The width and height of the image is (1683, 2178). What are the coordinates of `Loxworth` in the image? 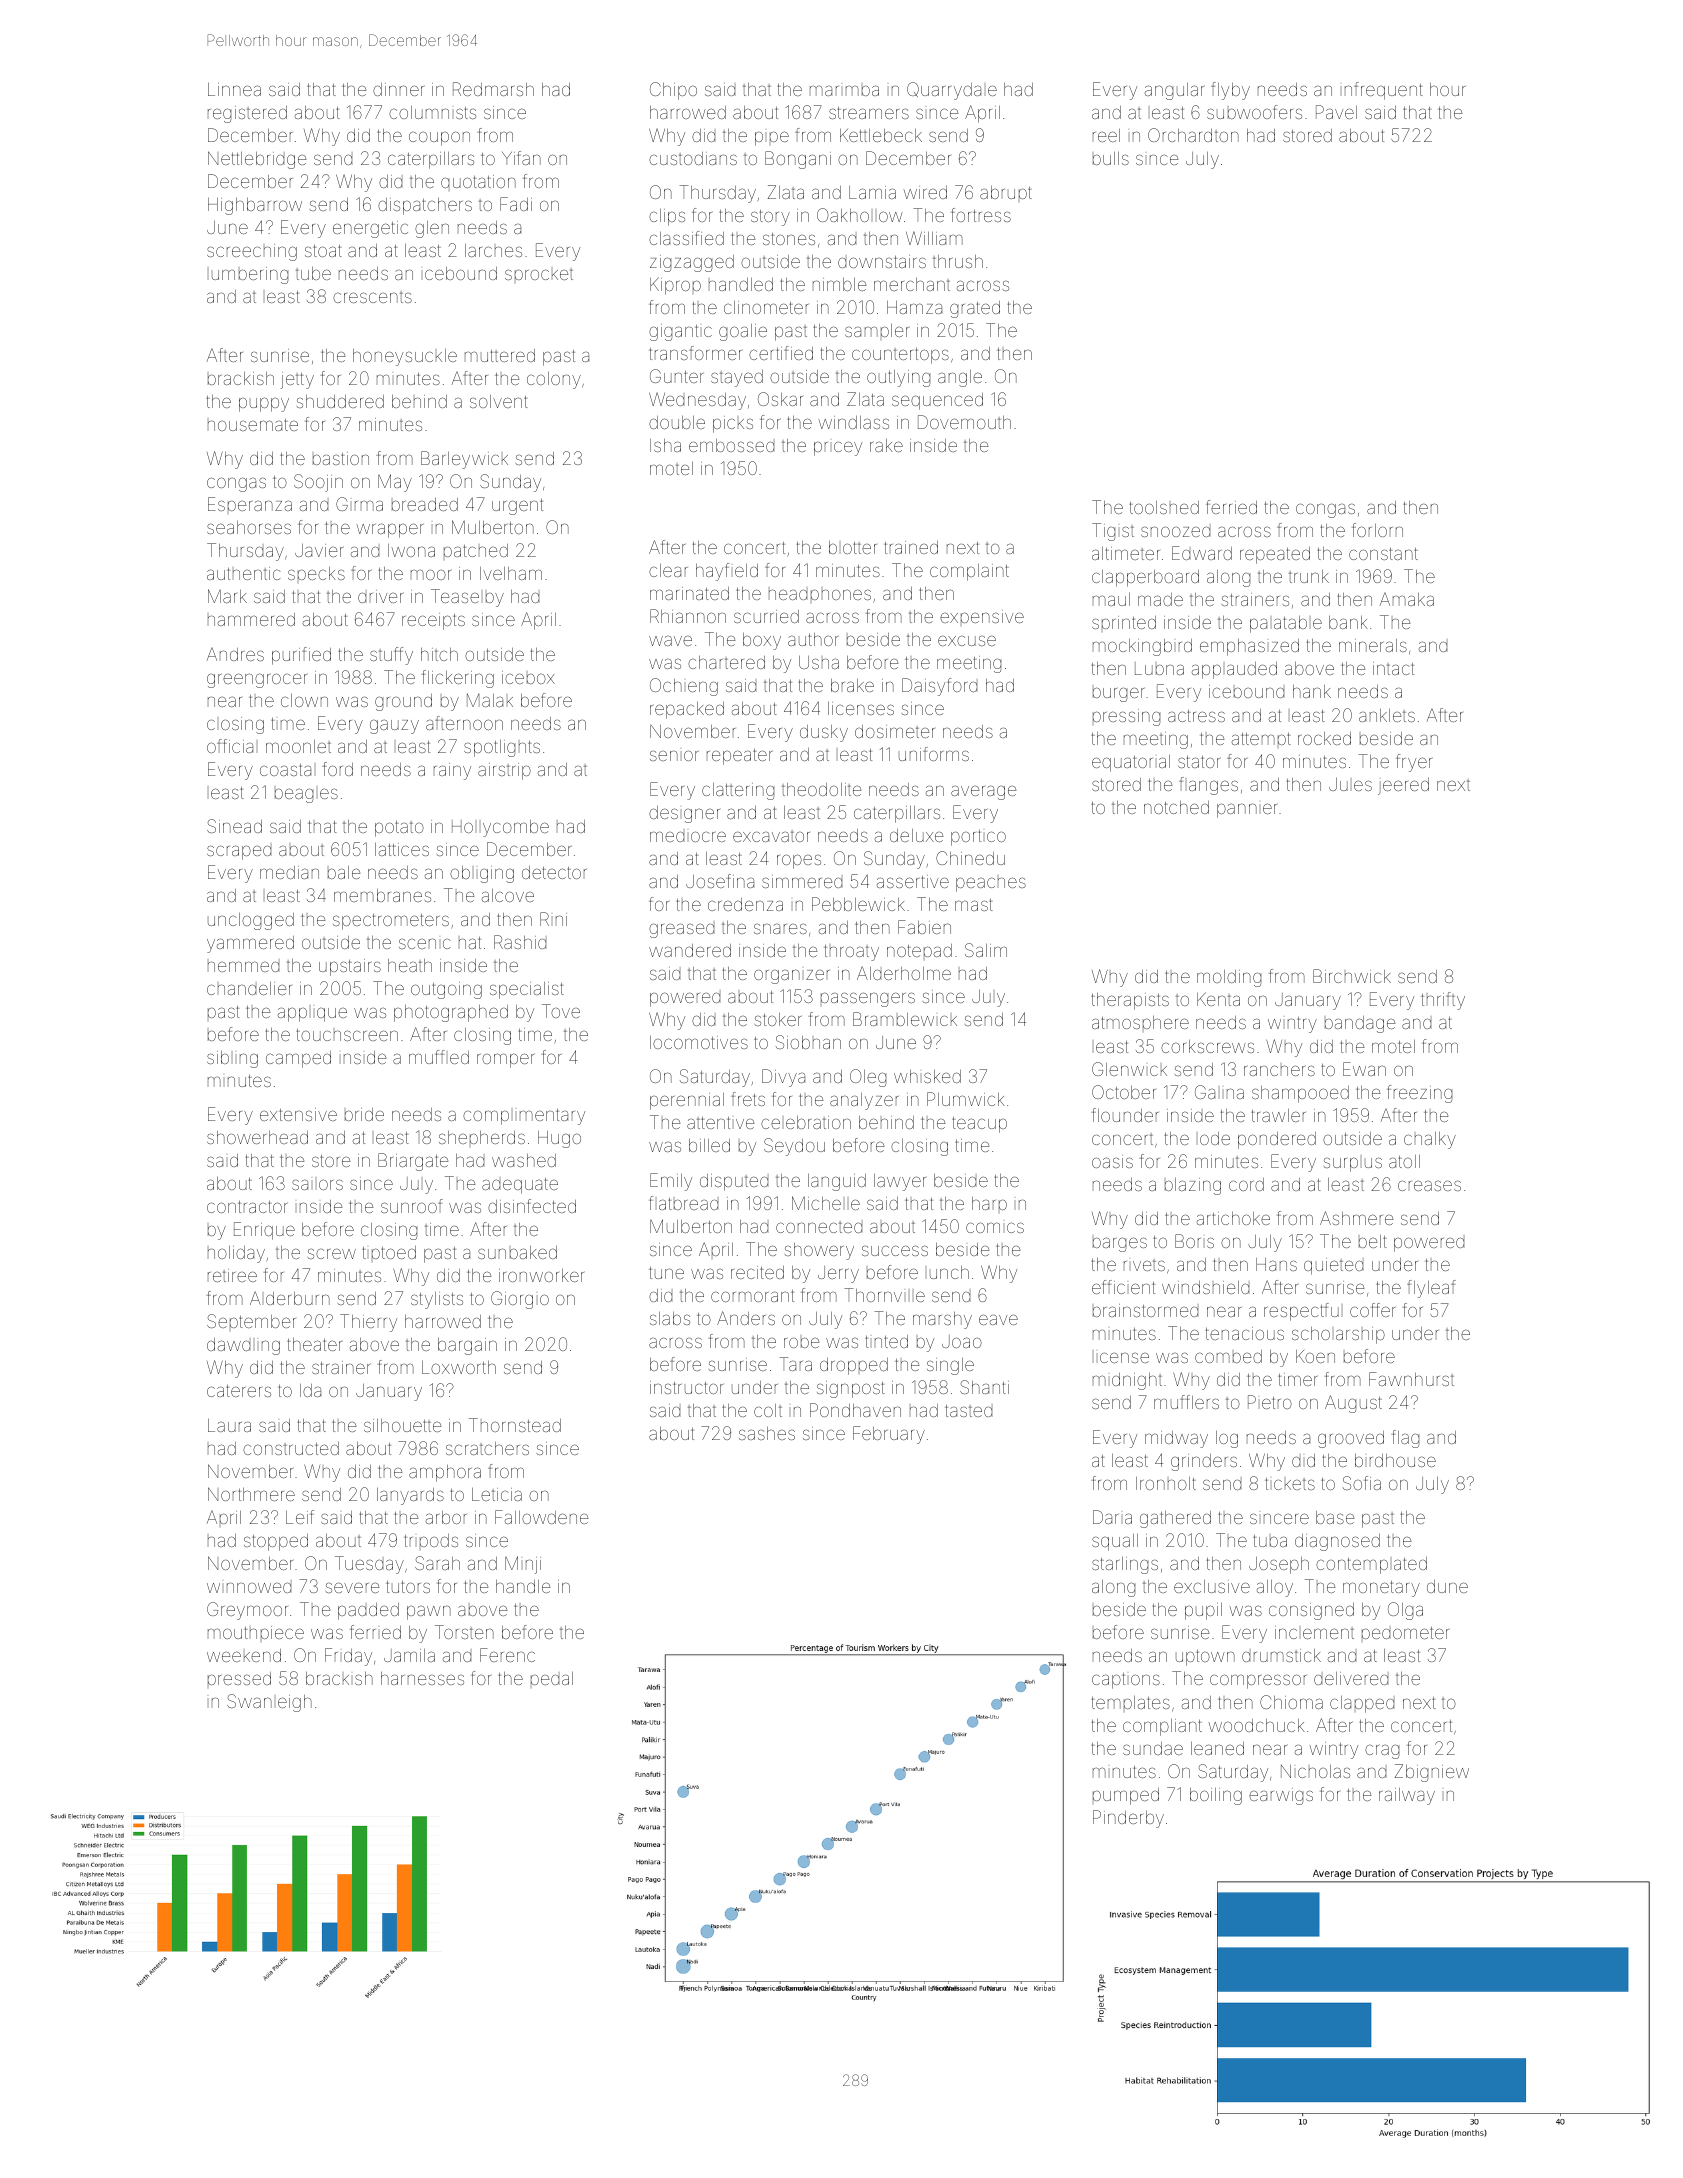 It's located at (459, 1367).
